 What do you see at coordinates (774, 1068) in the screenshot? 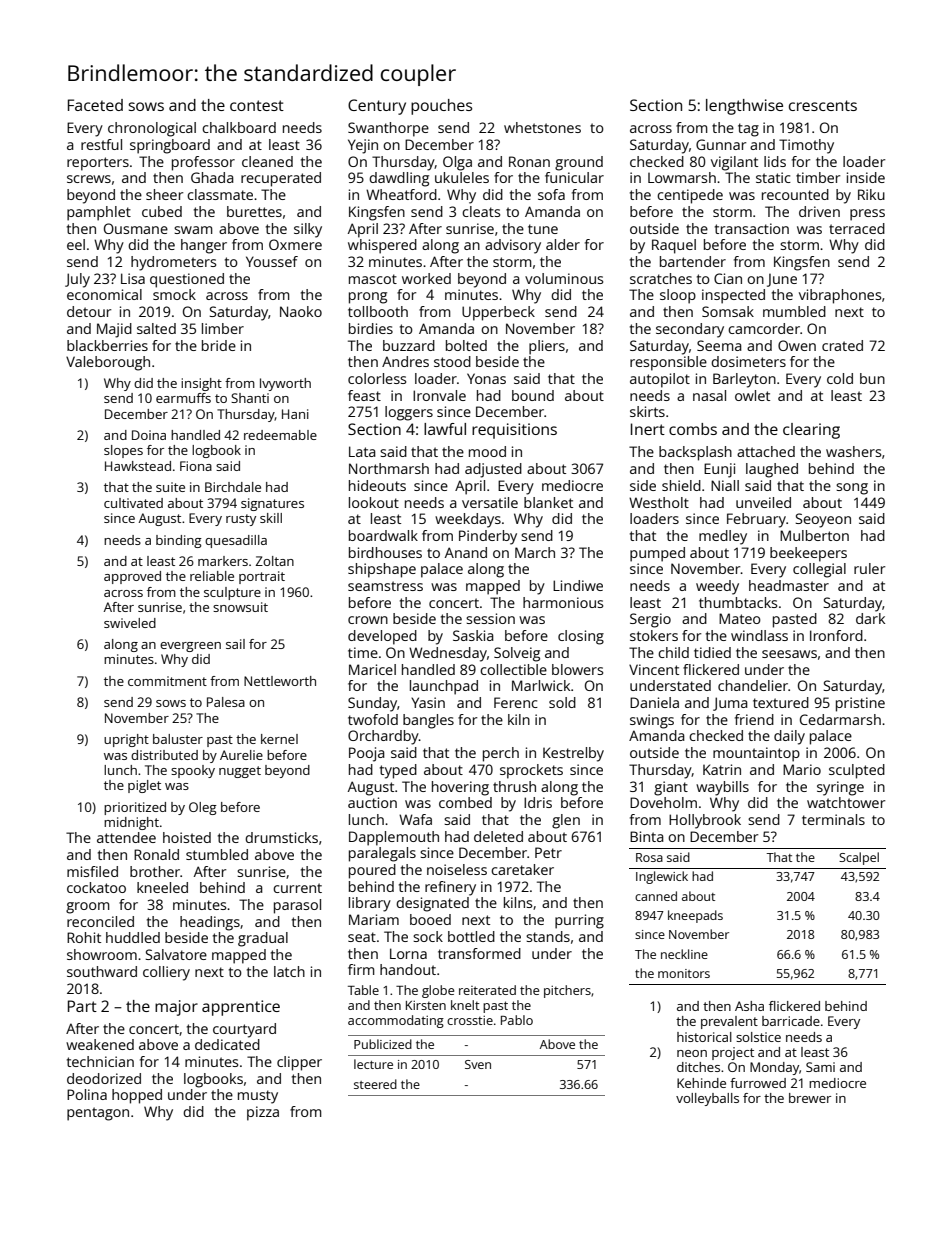
I see `Monday` at bounding box center [774, 1068].
